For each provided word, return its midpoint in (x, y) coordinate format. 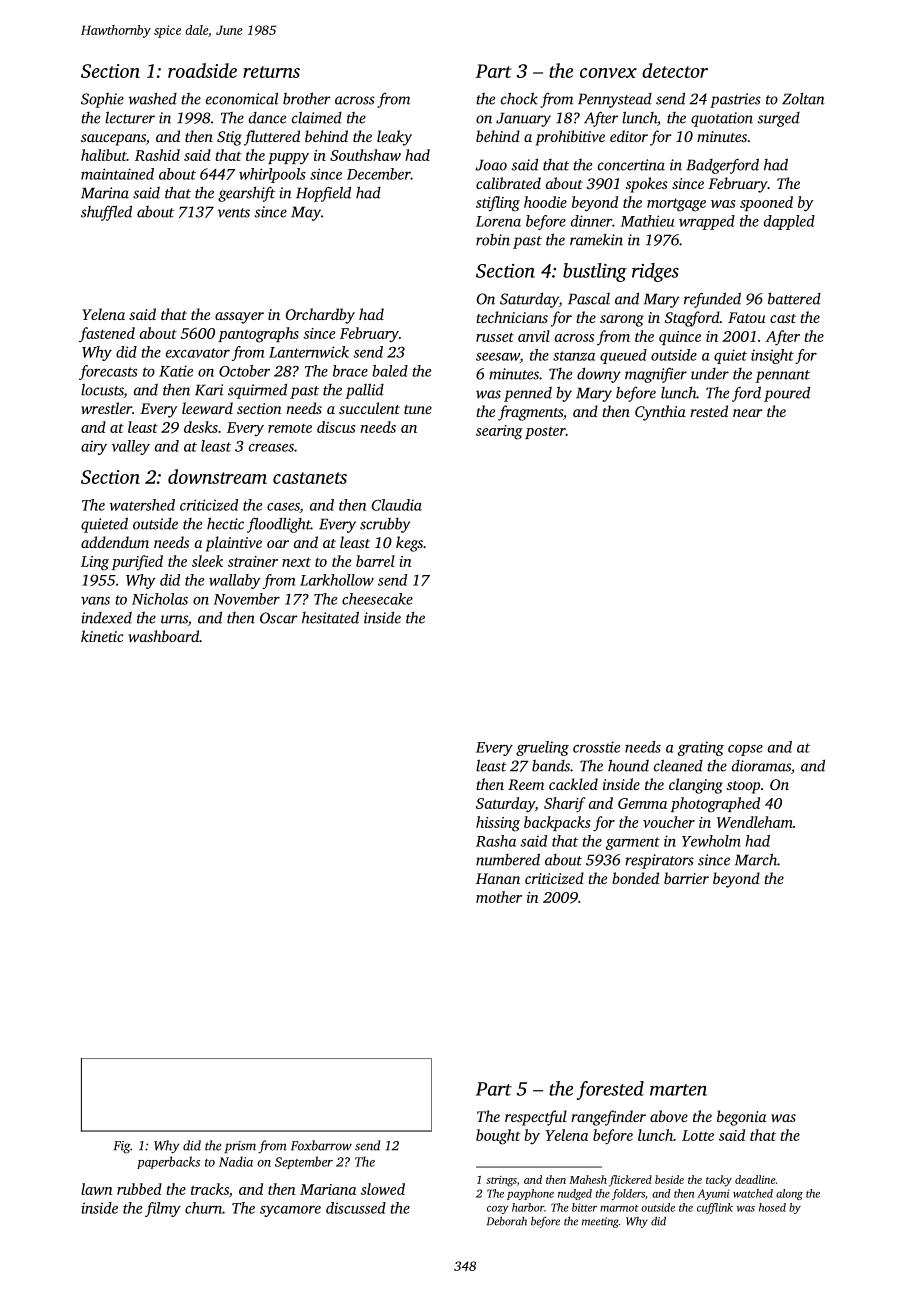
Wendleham (755, 822)
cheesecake (377, 599)
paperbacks (168, 1162)
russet (495, 337)
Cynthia (660, 413)
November (247, 599)
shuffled (106, 213)
